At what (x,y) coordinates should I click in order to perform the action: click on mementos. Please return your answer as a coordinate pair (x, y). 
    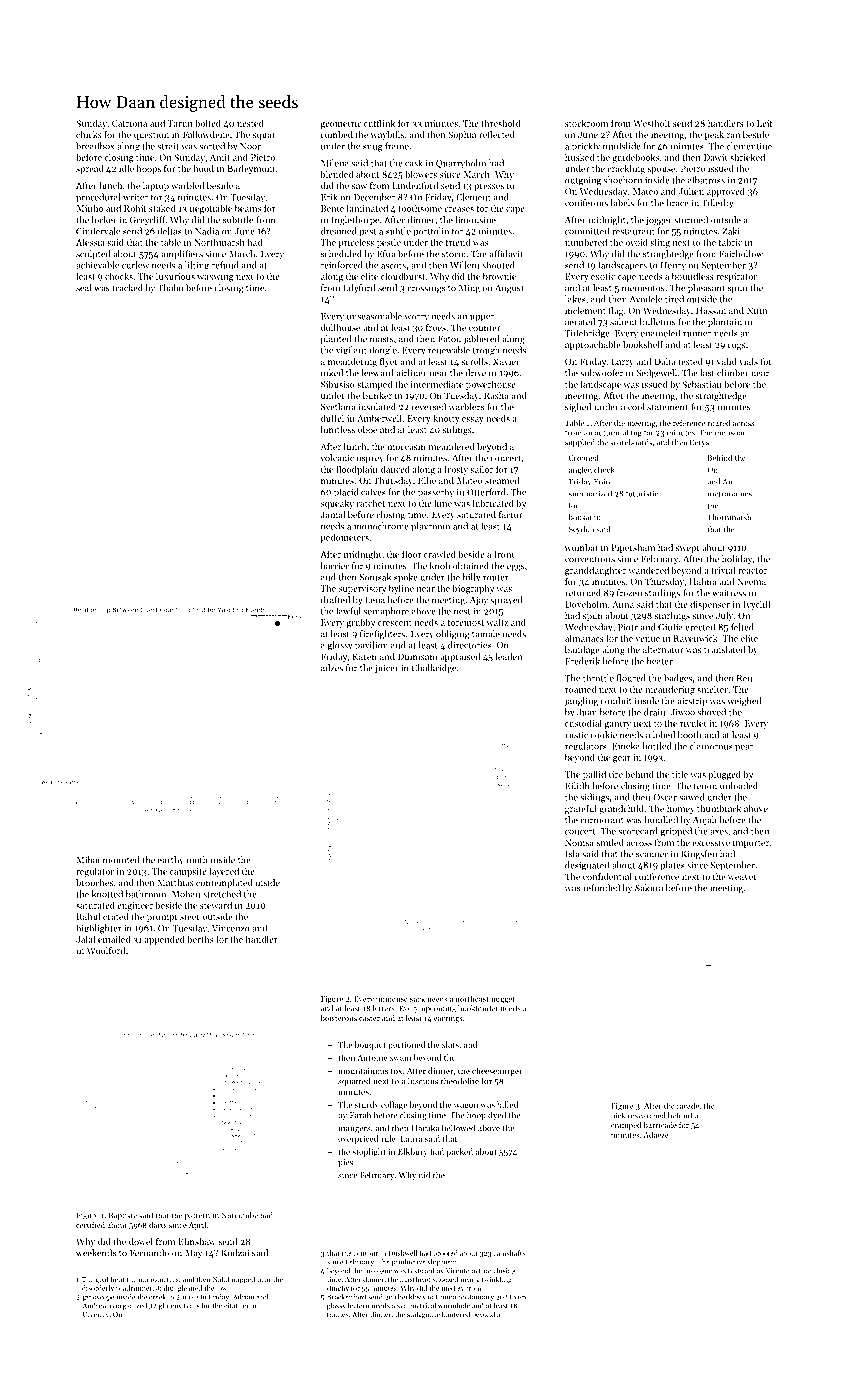
    Looking at the image, I should click on (643, 289).
